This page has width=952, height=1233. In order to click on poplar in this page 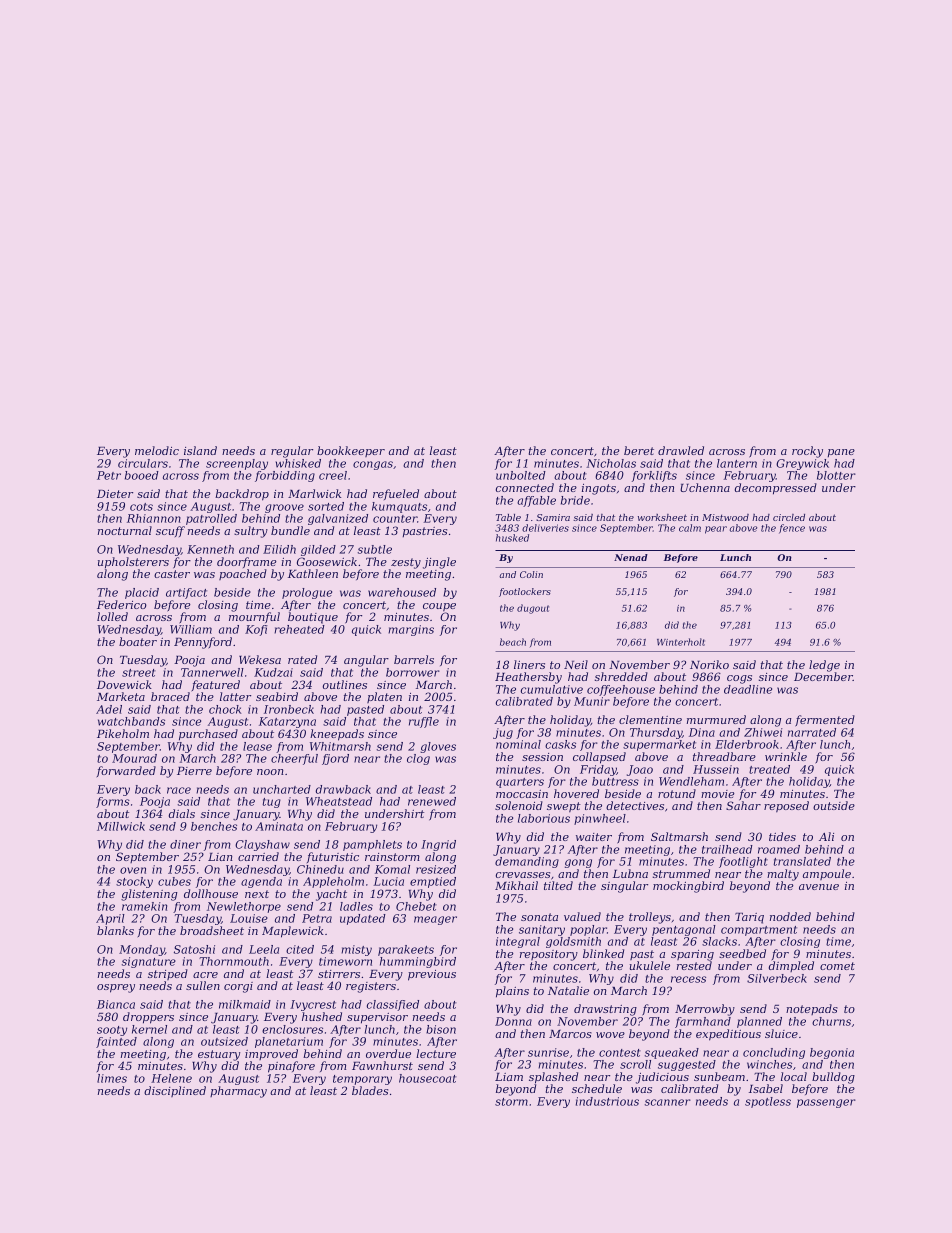, I will do `click(588, 930)`.
